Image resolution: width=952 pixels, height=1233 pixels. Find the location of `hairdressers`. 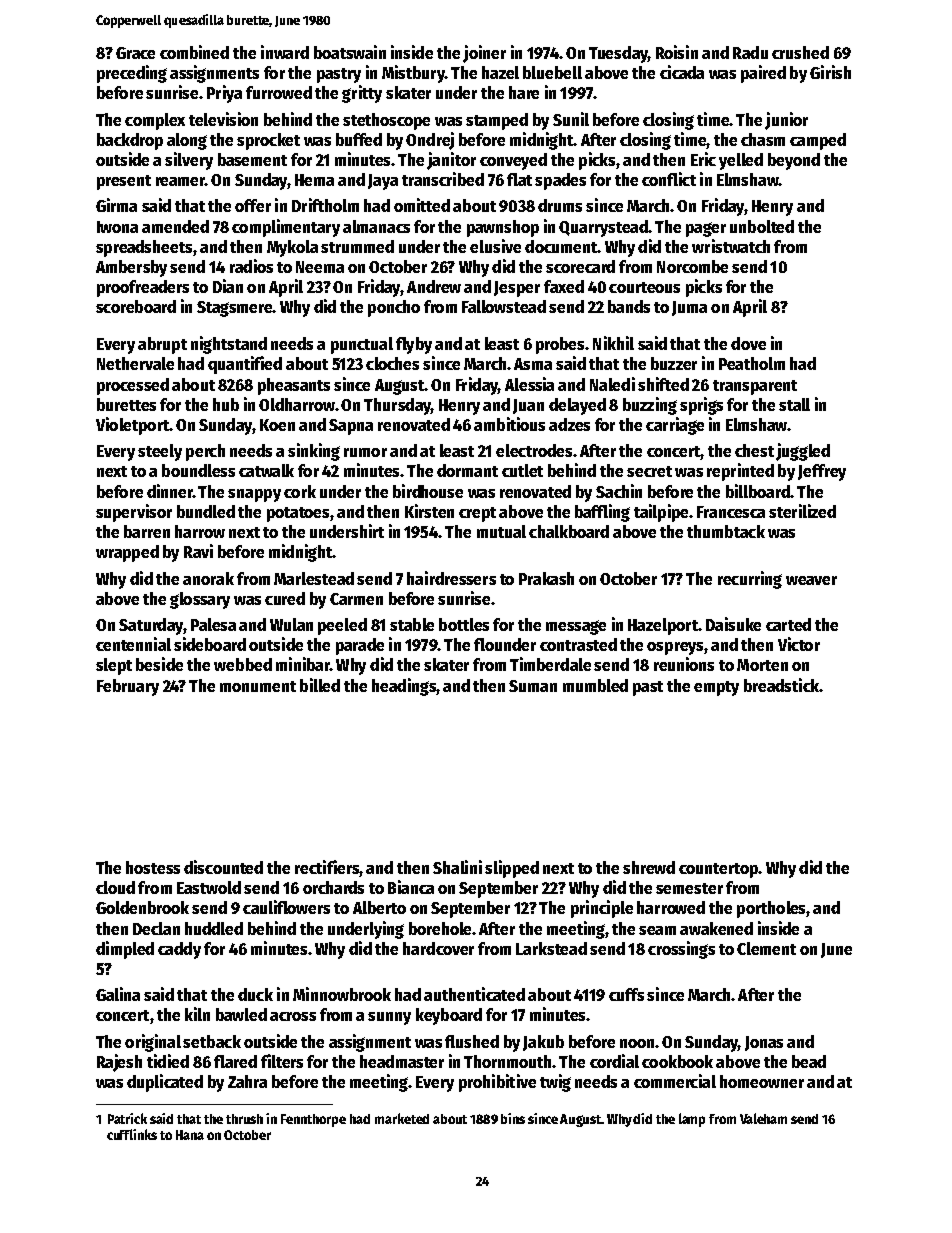

hairdressers is located at coordinates (451, 578).
